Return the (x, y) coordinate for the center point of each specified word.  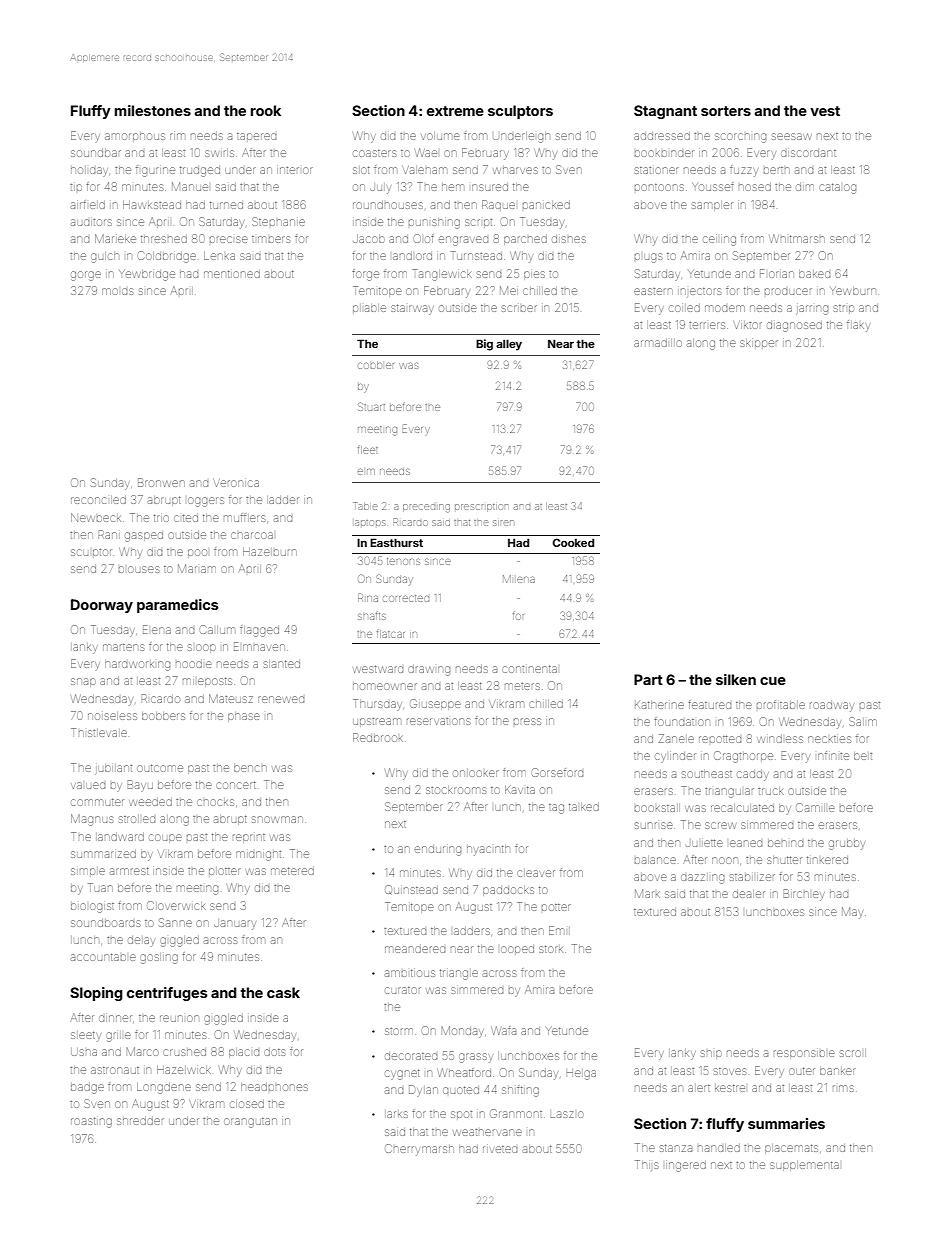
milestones (153, 110)
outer (802, 1071)
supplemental (804, 1166)
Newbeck (95, 517)
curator (403, 990)
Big (484, 345)
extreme (455, 111)
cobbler (376, 365)
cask (283, 992)
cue (773, 681)
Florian (777, 273)
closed (247, 1104)
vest (825, 111)
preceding (426, 508)
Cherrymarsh (419, 1150)
